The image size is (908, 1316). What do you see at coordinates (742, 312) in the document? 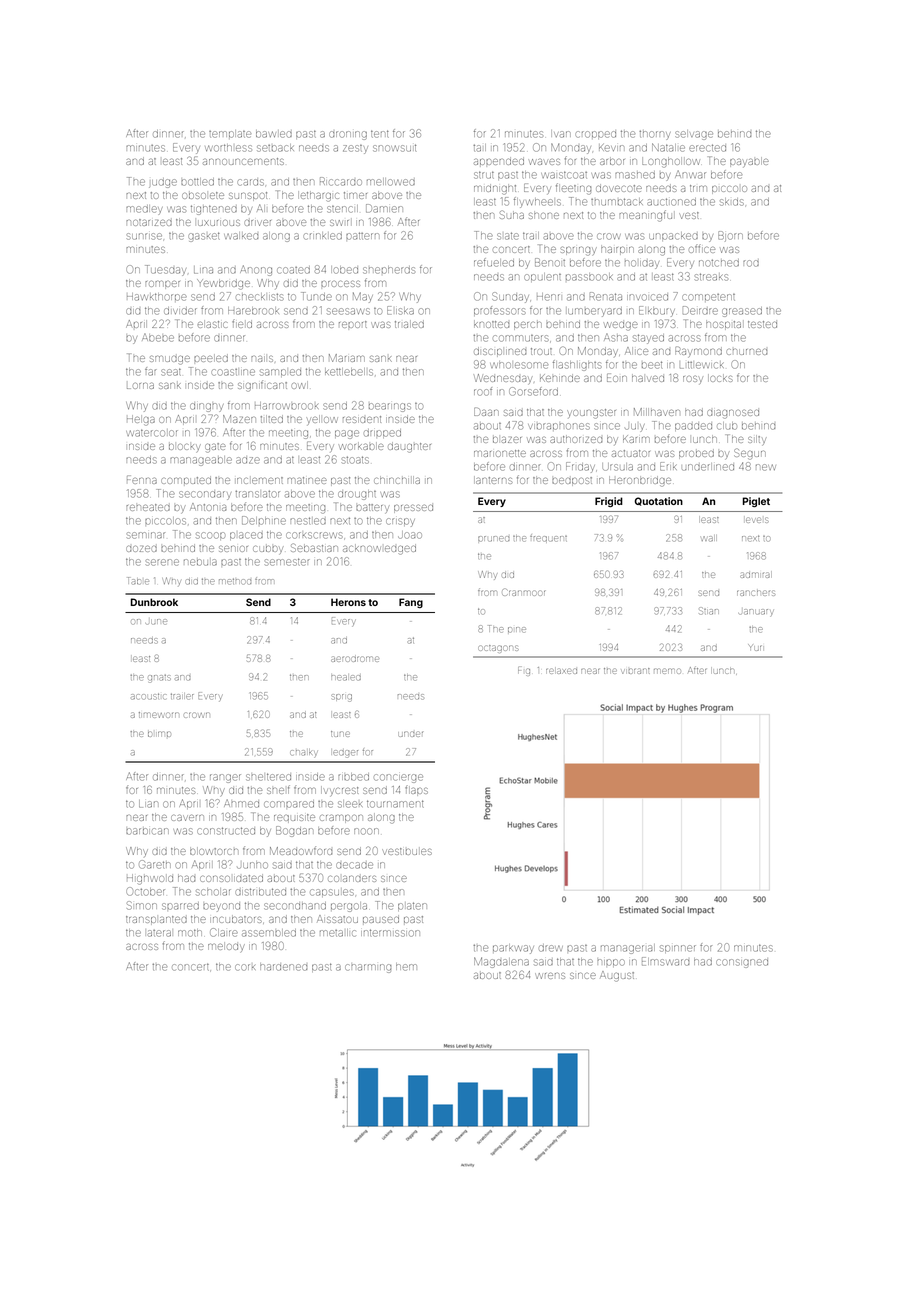
I see `greased` at bounding box center [742, 312].
